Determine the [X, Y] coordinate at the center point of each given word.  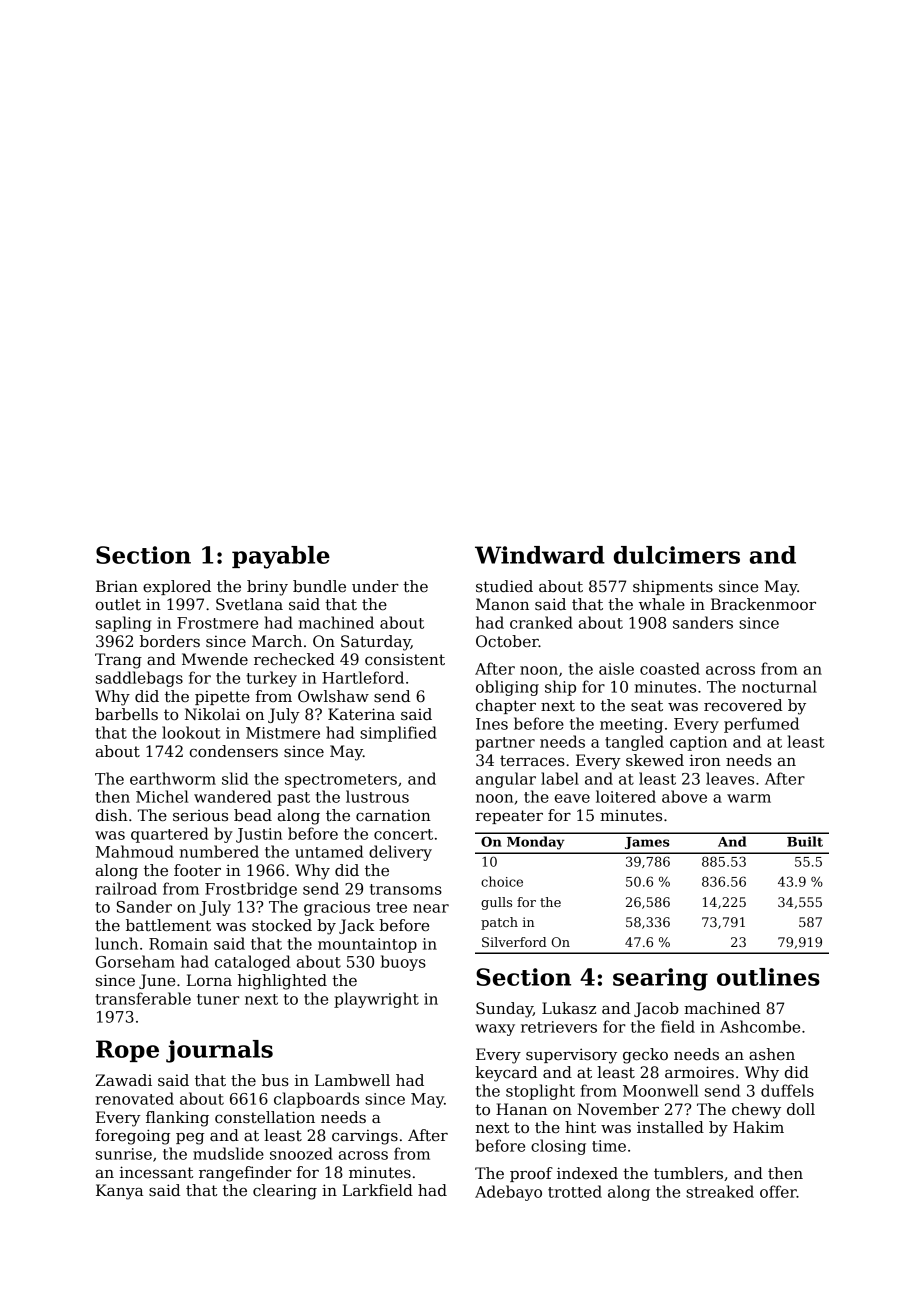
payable [281, 557]
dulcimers [677, 555]
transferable [143, 998]
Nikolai [212, 714]
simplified [398, 734]
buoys [403, 963]
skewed [655, 760]
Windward [540, 555]
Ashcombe [760, 1026]
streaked [720, 1191]
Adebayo [508, 1193]
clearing [285, 1192]
